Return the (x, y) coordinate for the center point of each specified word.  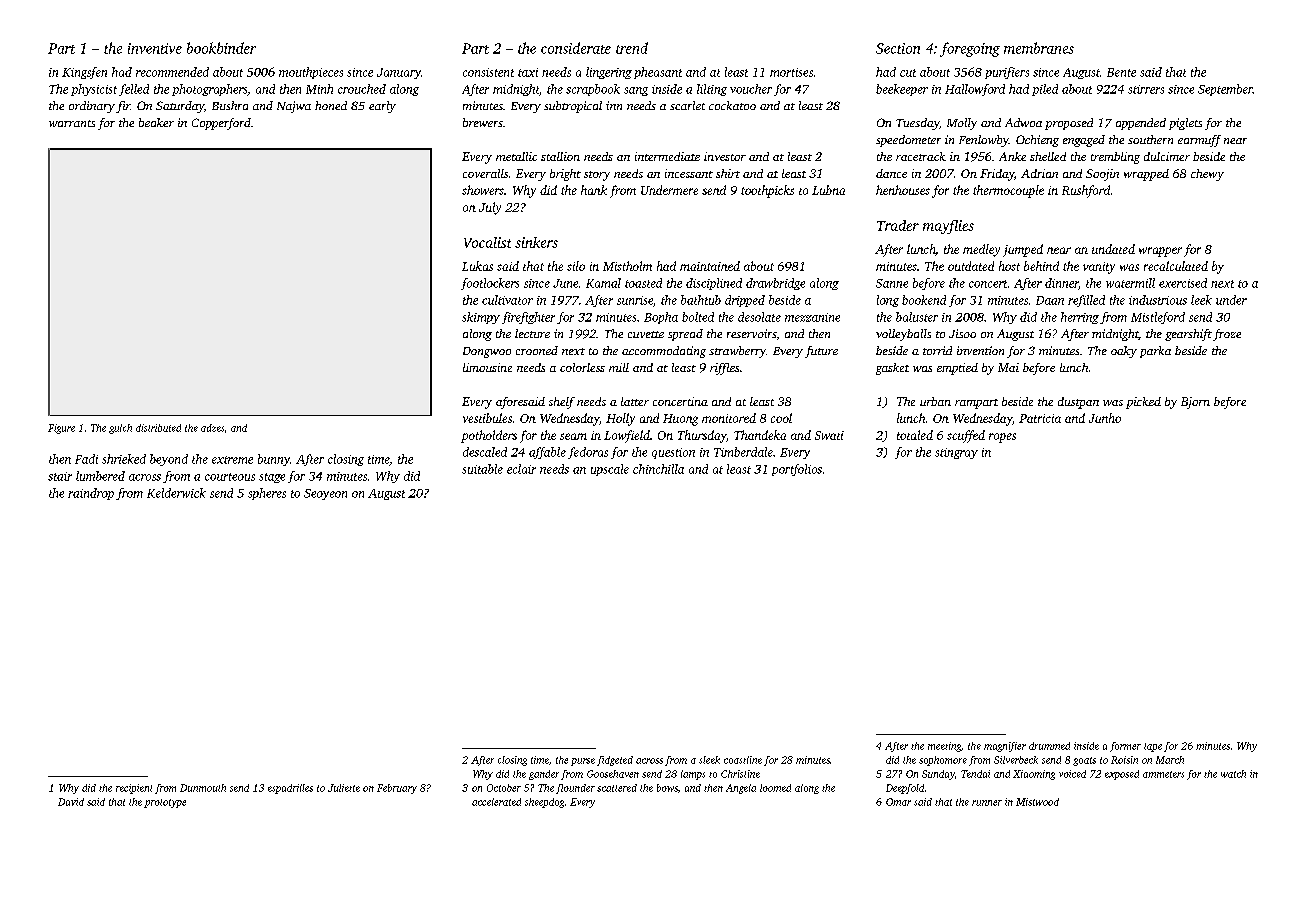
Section (898, 48)
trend (632, 48)
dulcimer (1167, 156)
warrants (72, 123)
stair (60, 476)
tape (1153, 747)
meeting (944, 747)
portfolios (797, 470)
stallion (560, 156)
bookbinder (221, 48)
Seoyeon (325, 494)
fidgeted (615, 761)
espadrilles (290, 789)
